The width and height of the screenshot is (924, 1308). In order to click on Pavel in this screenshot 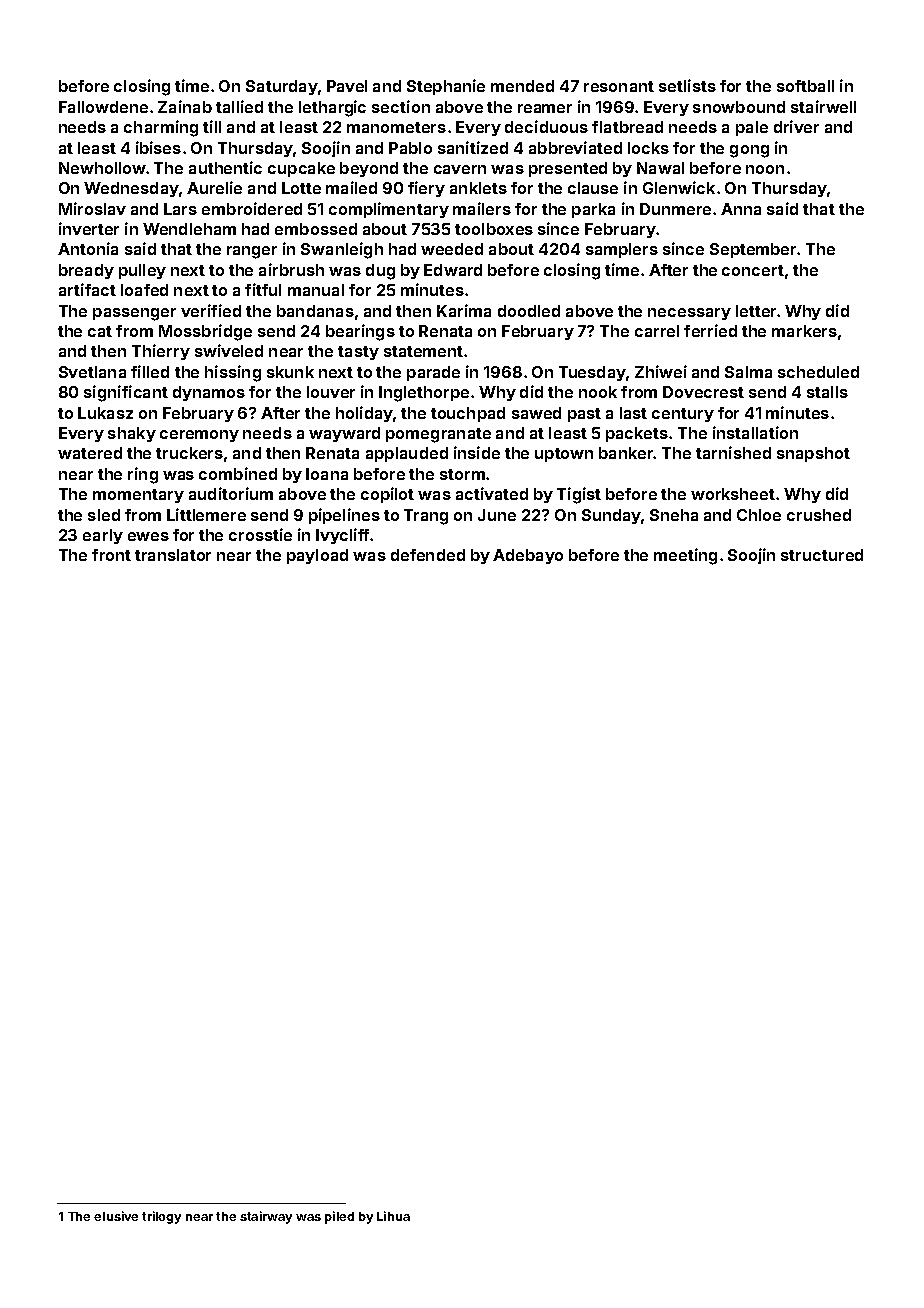, I will do `click(347, 86)`.
